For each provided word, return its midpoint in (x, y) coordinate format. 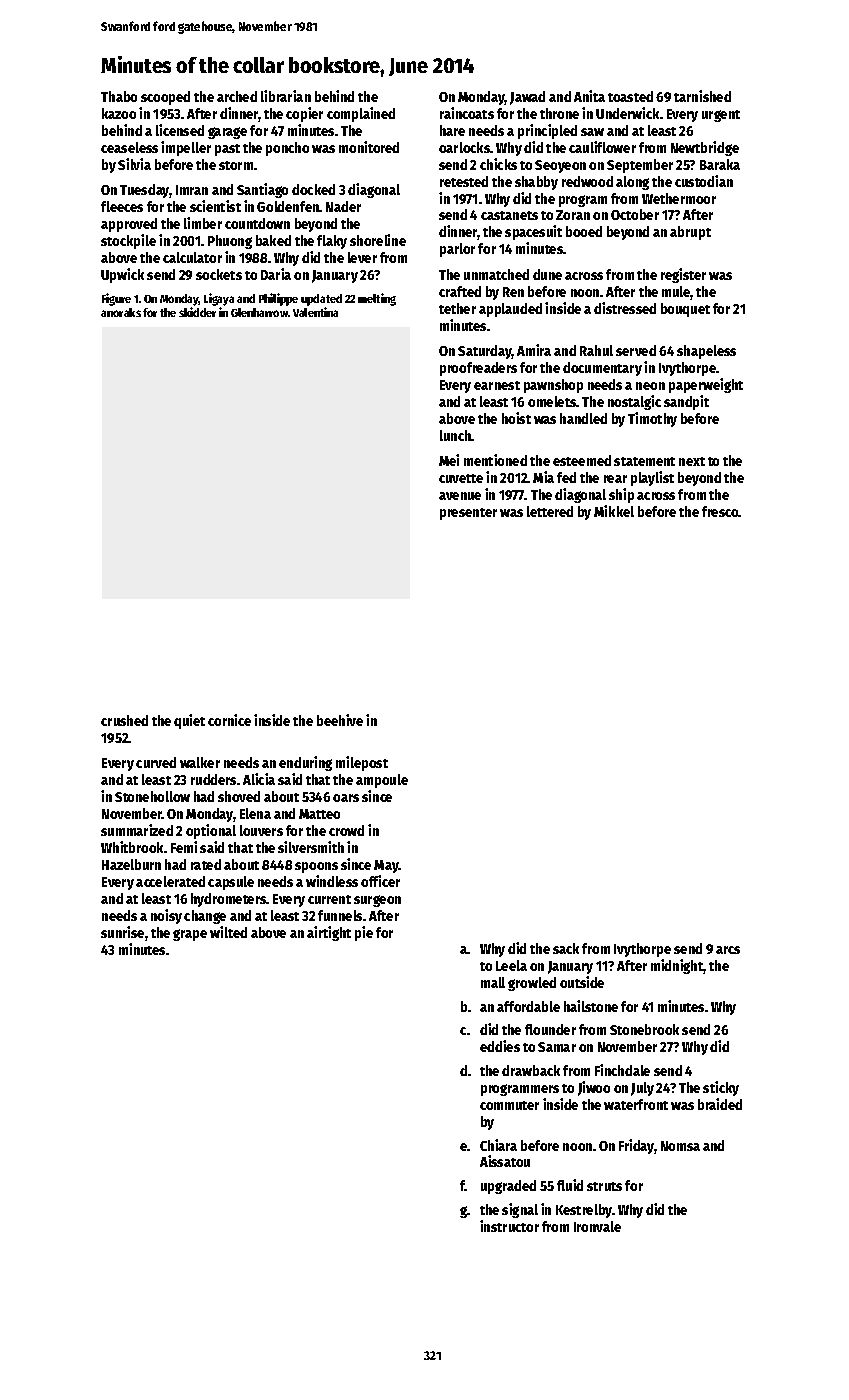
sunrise (122, 932)
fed (566, 477)
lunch (456, 435)
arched (237, 96)
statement (644, 461)
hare (452, 130)
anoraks (121, 312)
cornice (229, 720)
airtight (329, 933)
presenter (468, 514)
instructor (509, 1226)
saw (592, 132)
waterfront (636, 1104)
